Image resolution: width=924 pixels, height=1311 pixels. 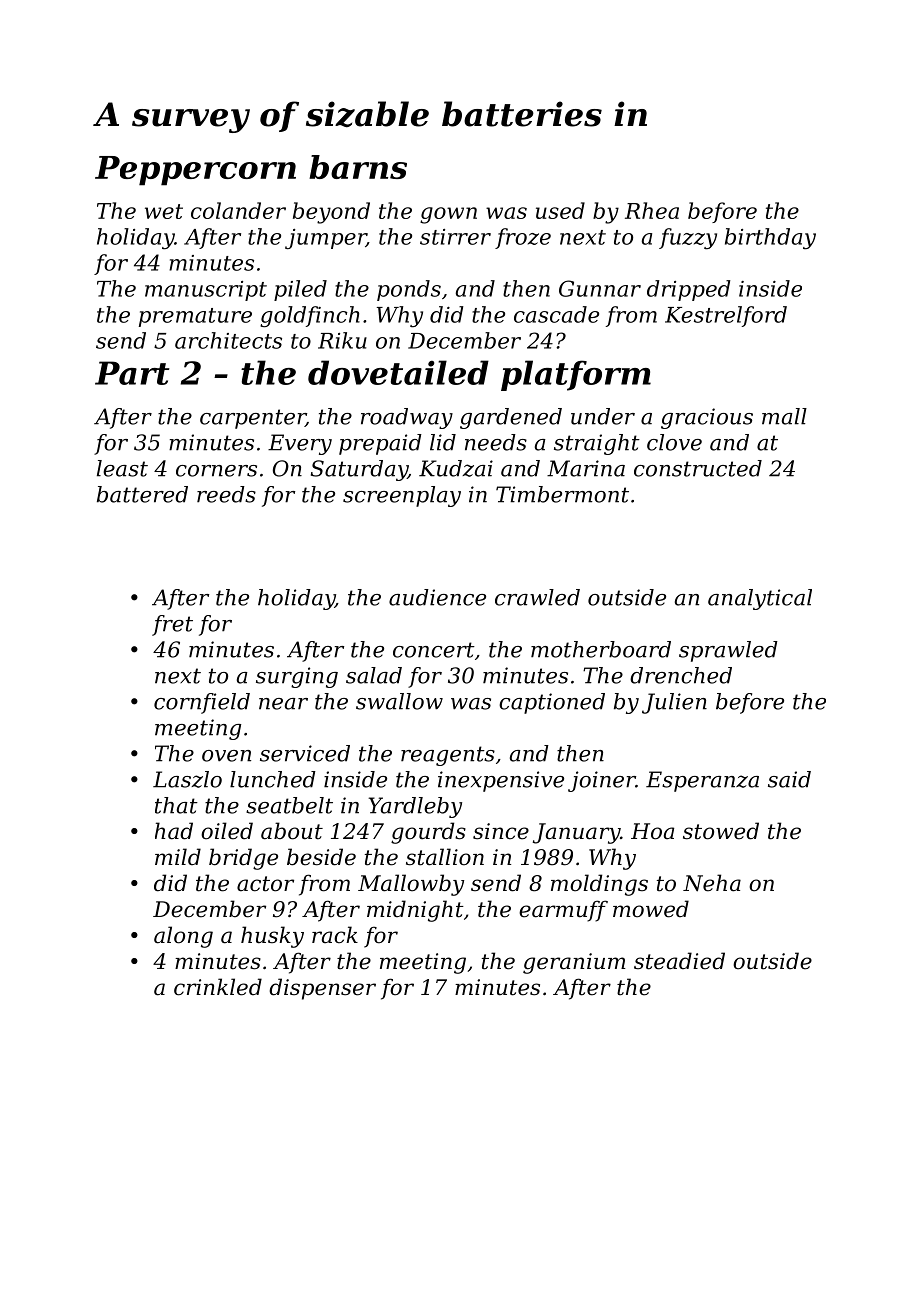 I want to click on audience, so click(x=437, y=597).
